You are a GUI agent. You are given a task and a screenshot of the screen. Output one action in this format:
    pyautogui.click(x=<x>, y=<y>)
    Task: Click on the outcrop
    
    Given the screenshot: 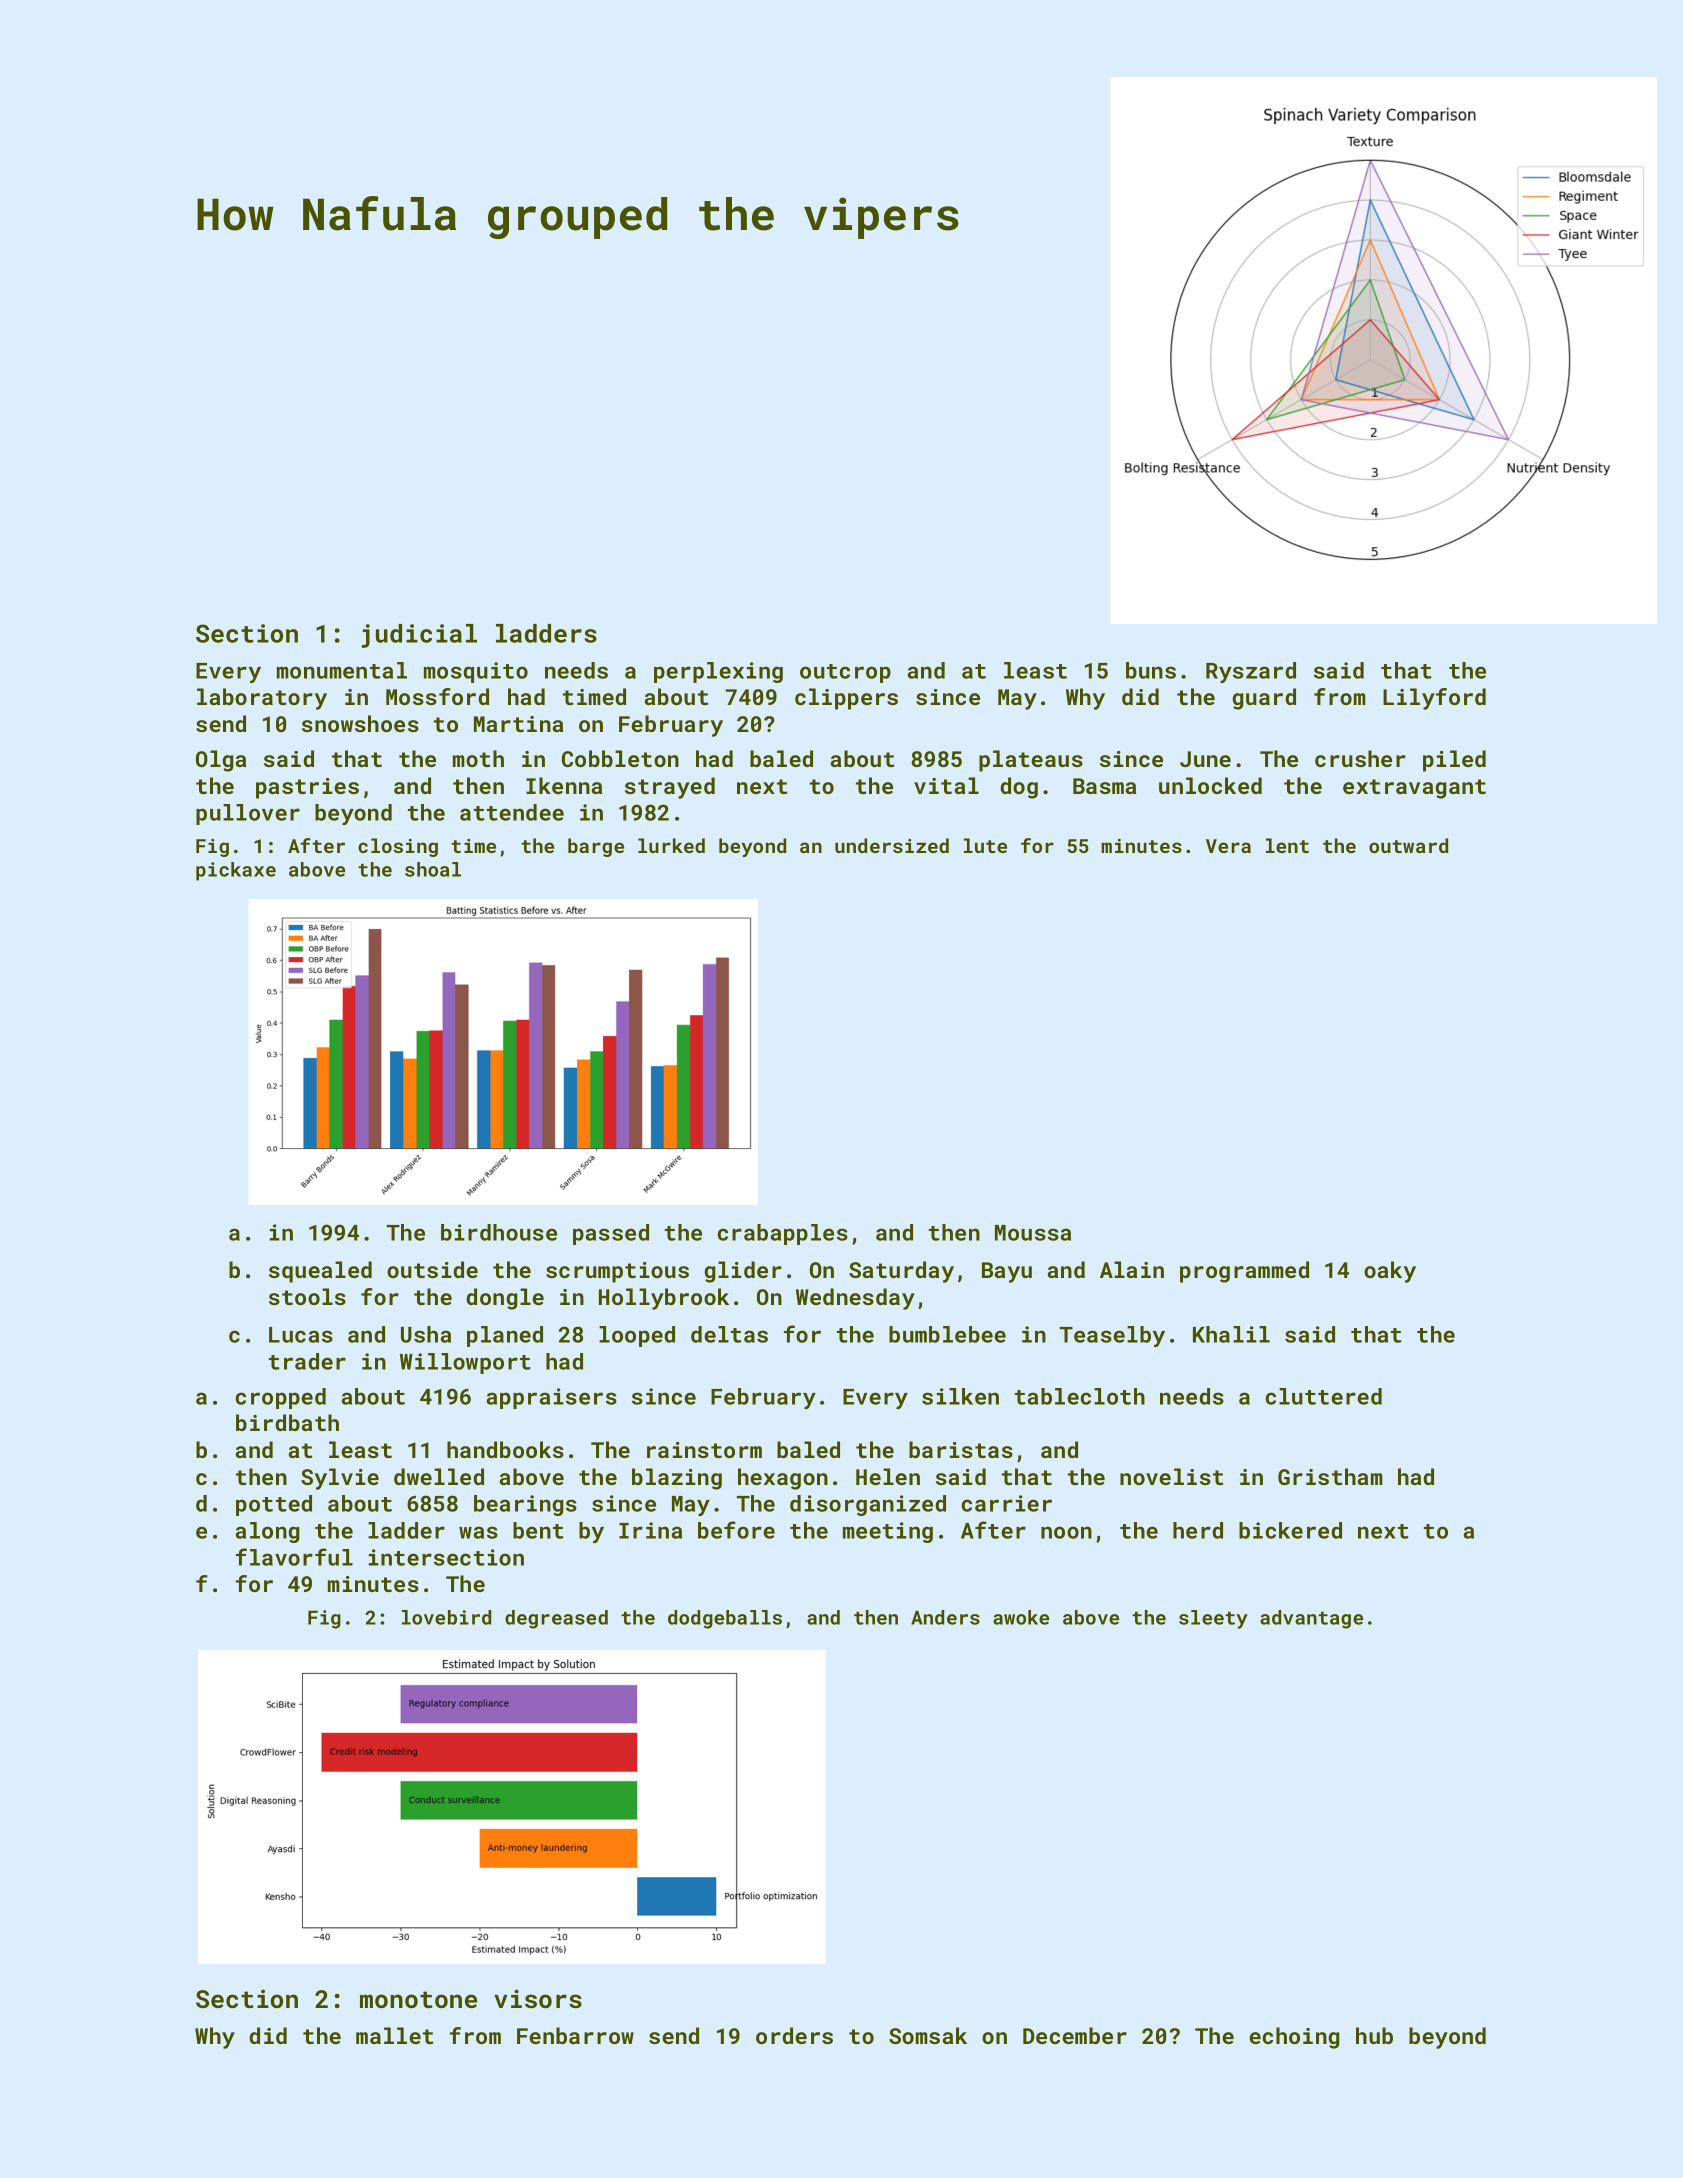 What is the action you would take?
    pyautogui.click(x=845, y=673)
